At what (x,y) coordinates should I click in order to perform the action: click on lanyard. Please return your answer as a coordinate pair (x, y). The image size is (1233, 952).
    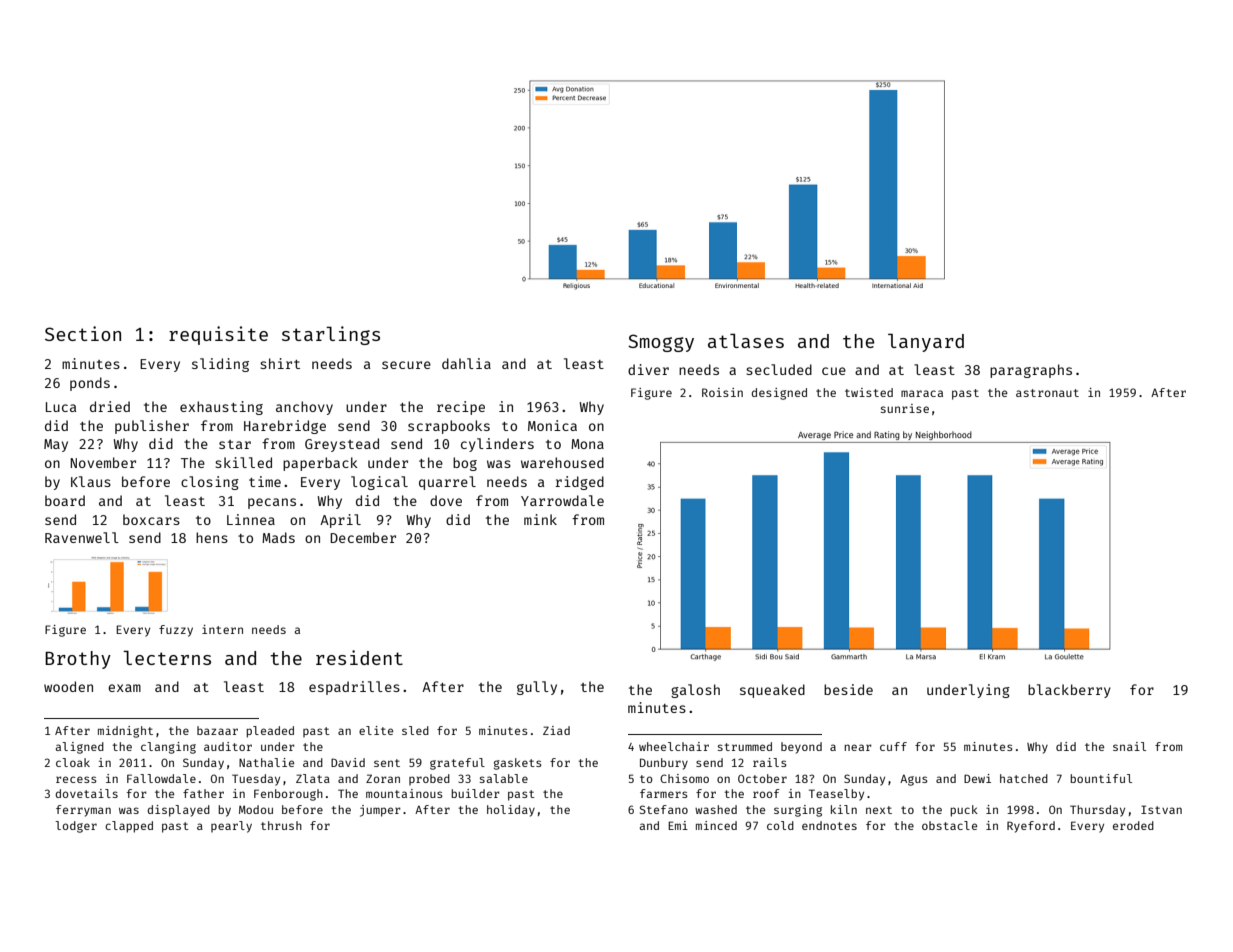
    Looking at the image, I should click on (926, 342).
